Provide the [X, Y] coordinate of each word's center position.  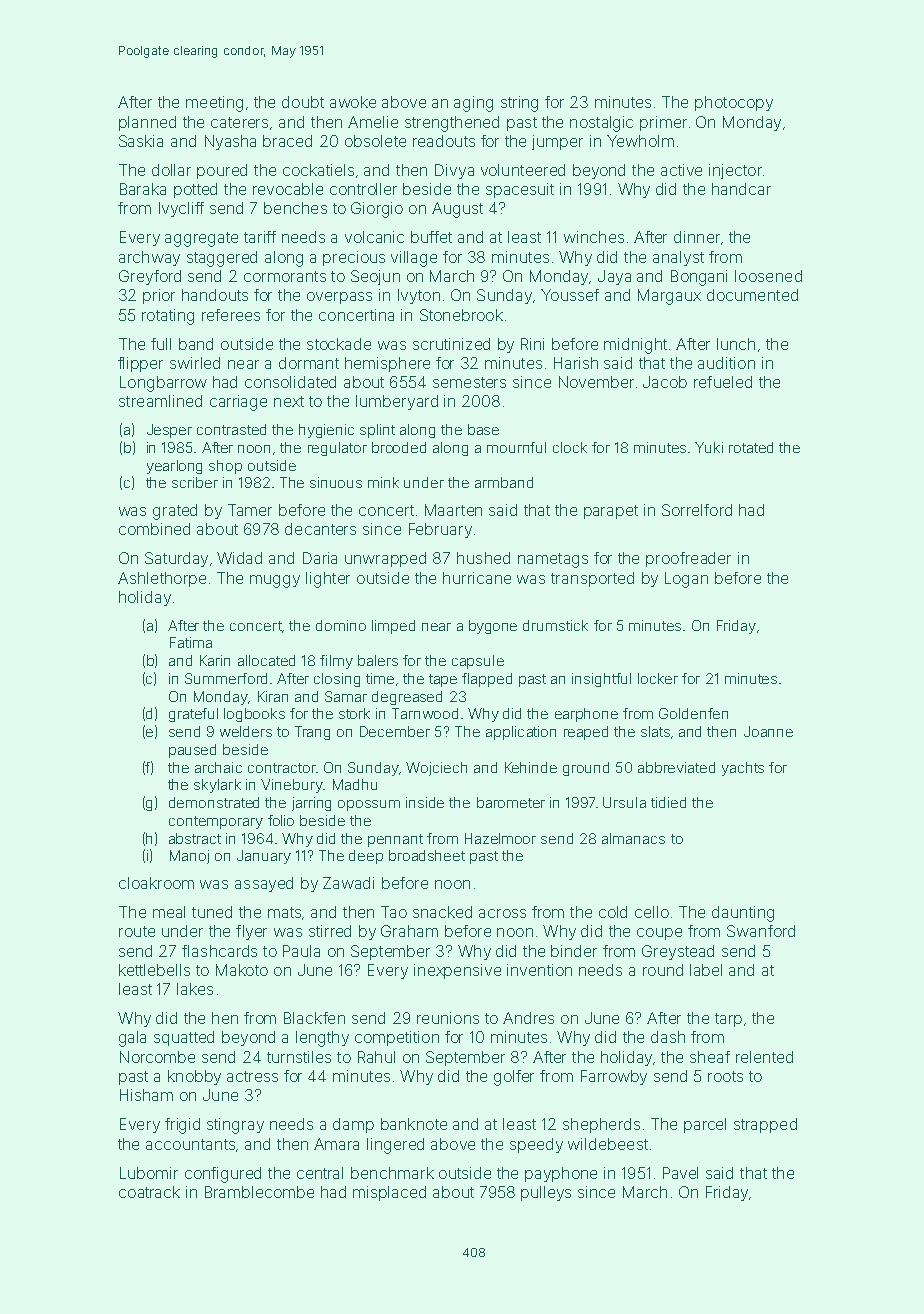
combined [154, 529]
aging [473, 104]
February [440, 530]
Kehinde [531, 767]
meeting [214, 104]
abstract [195, 838]
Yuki [709, 447]
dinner [697, 237]
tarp [728, 1020]
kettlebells [154, 970]
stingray [235, 1126]
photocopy [734, 103]
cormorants [285, 276]
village [414, 259]
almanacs [633, 838]
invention [539, 970]
